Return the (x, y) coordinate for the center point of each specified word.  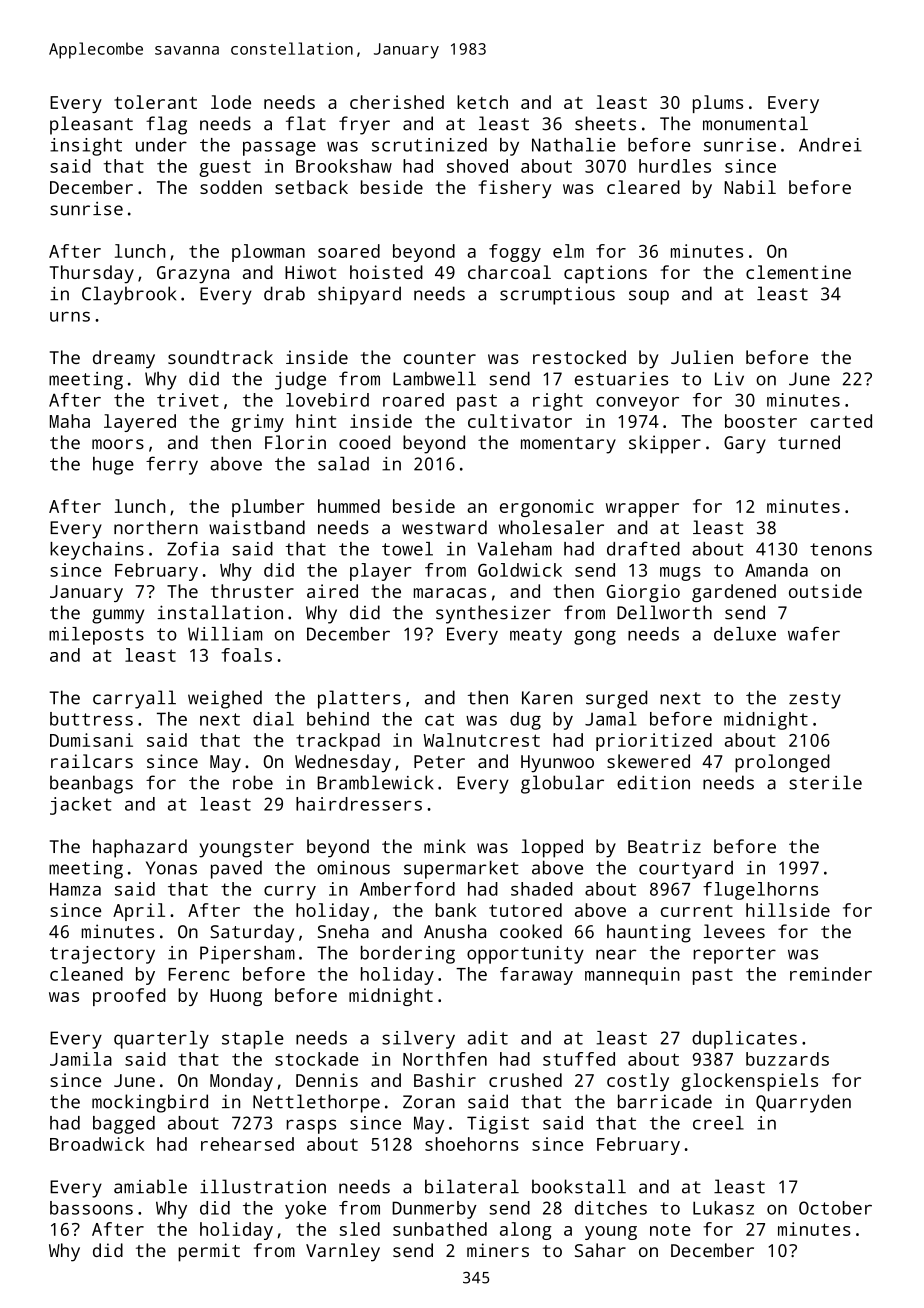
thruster (252, 591)
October (835, 1208)
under (161, 145)
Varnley (343, 1252)
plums (718, 104)
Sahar (600, 1250)
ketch (482, 102)
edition (653, 782)
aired (332, 591)
